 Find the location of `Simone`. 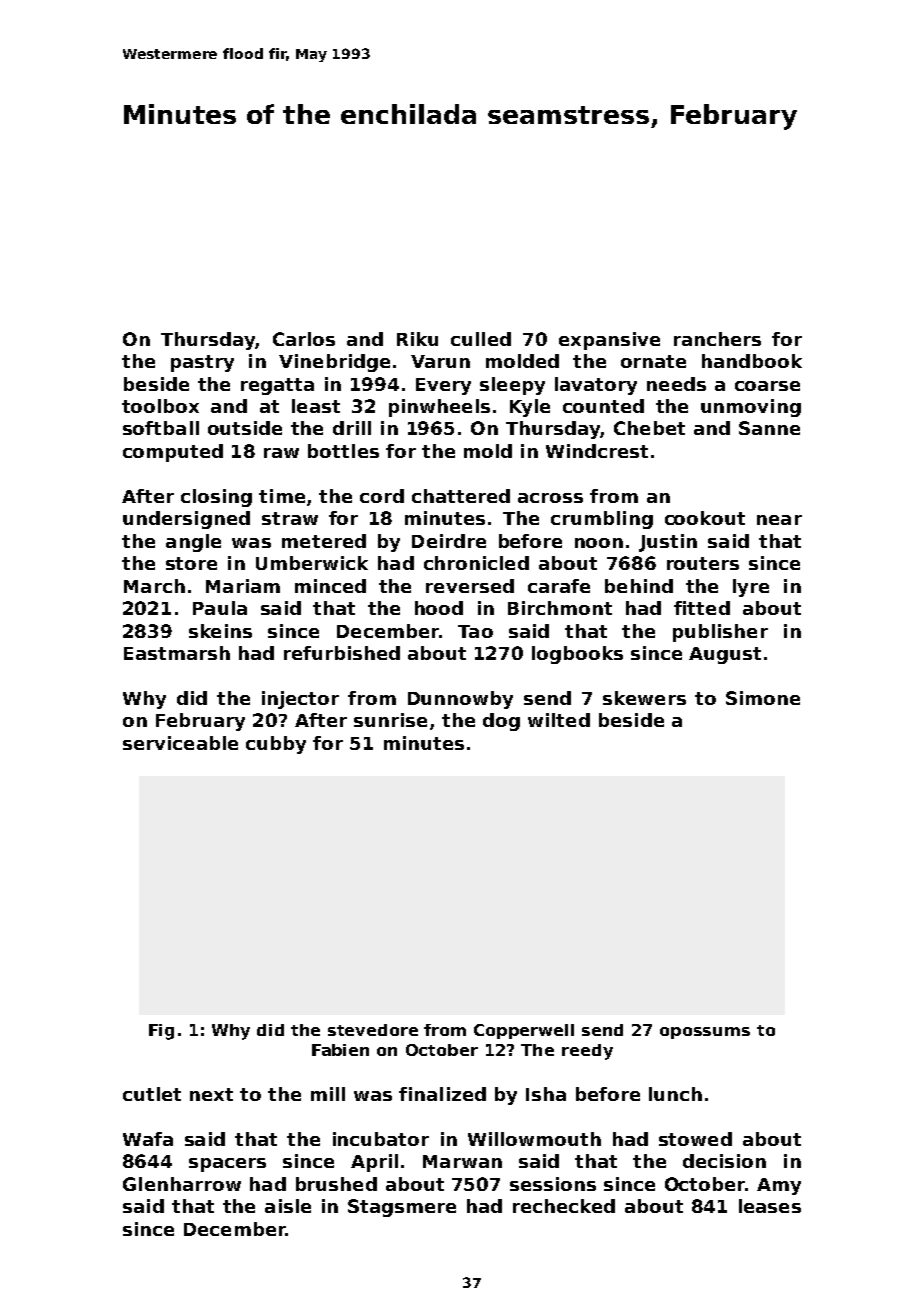

Simone is located at coordinates (763, 698).
